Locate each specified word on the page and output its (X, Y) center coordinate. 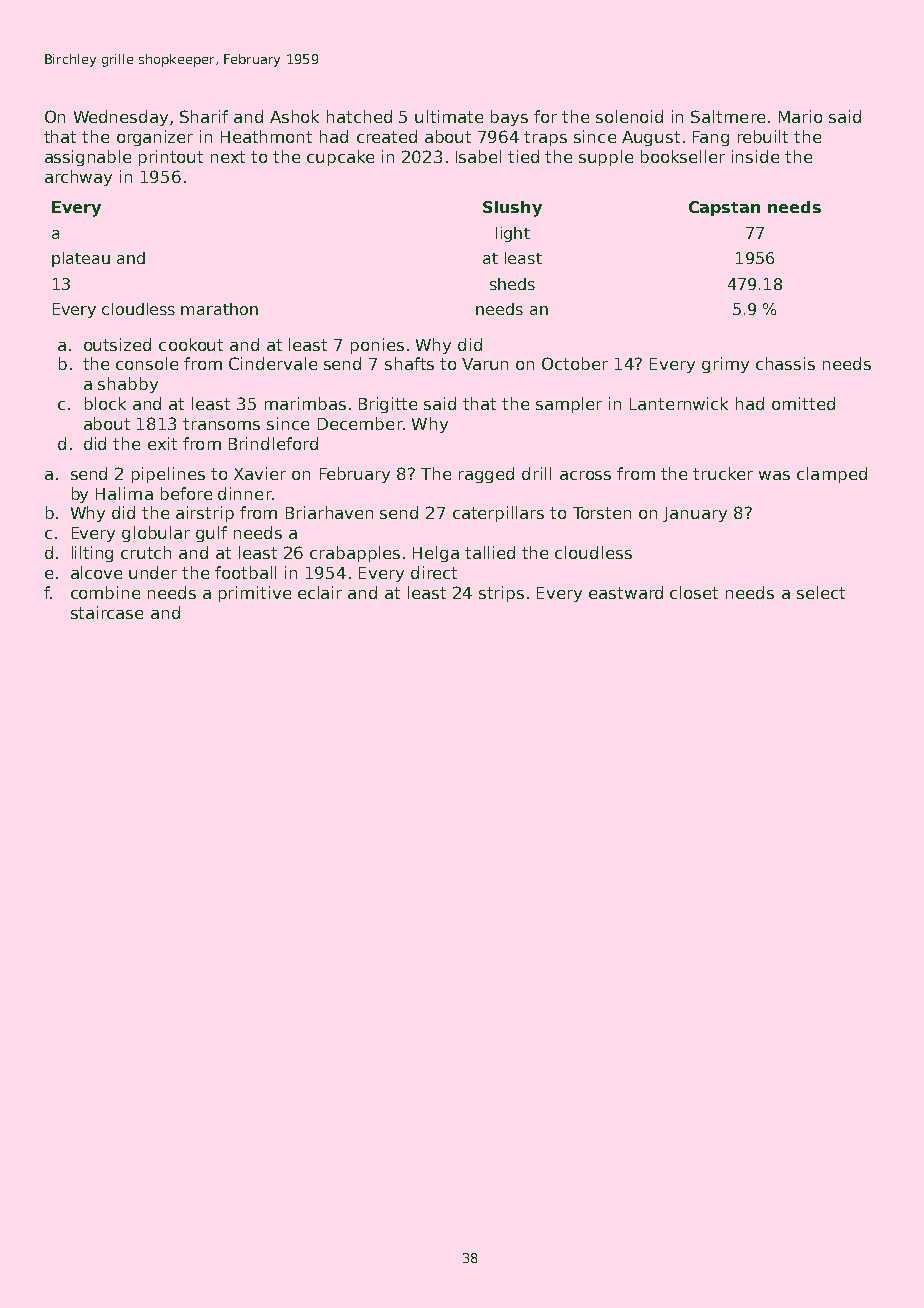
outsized (117, 344)
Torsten (602, 513)
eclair (320, 592)
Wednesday (121, 118)
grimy (725, 365)
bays (509, 118)
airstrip (205, 514)
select (821, 592)
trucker (723, 473)
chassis (785, 363)
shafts (409, 363)
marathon (219, 309)
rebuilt (763, 136)
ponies (377, 346)
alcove (96, 572)
